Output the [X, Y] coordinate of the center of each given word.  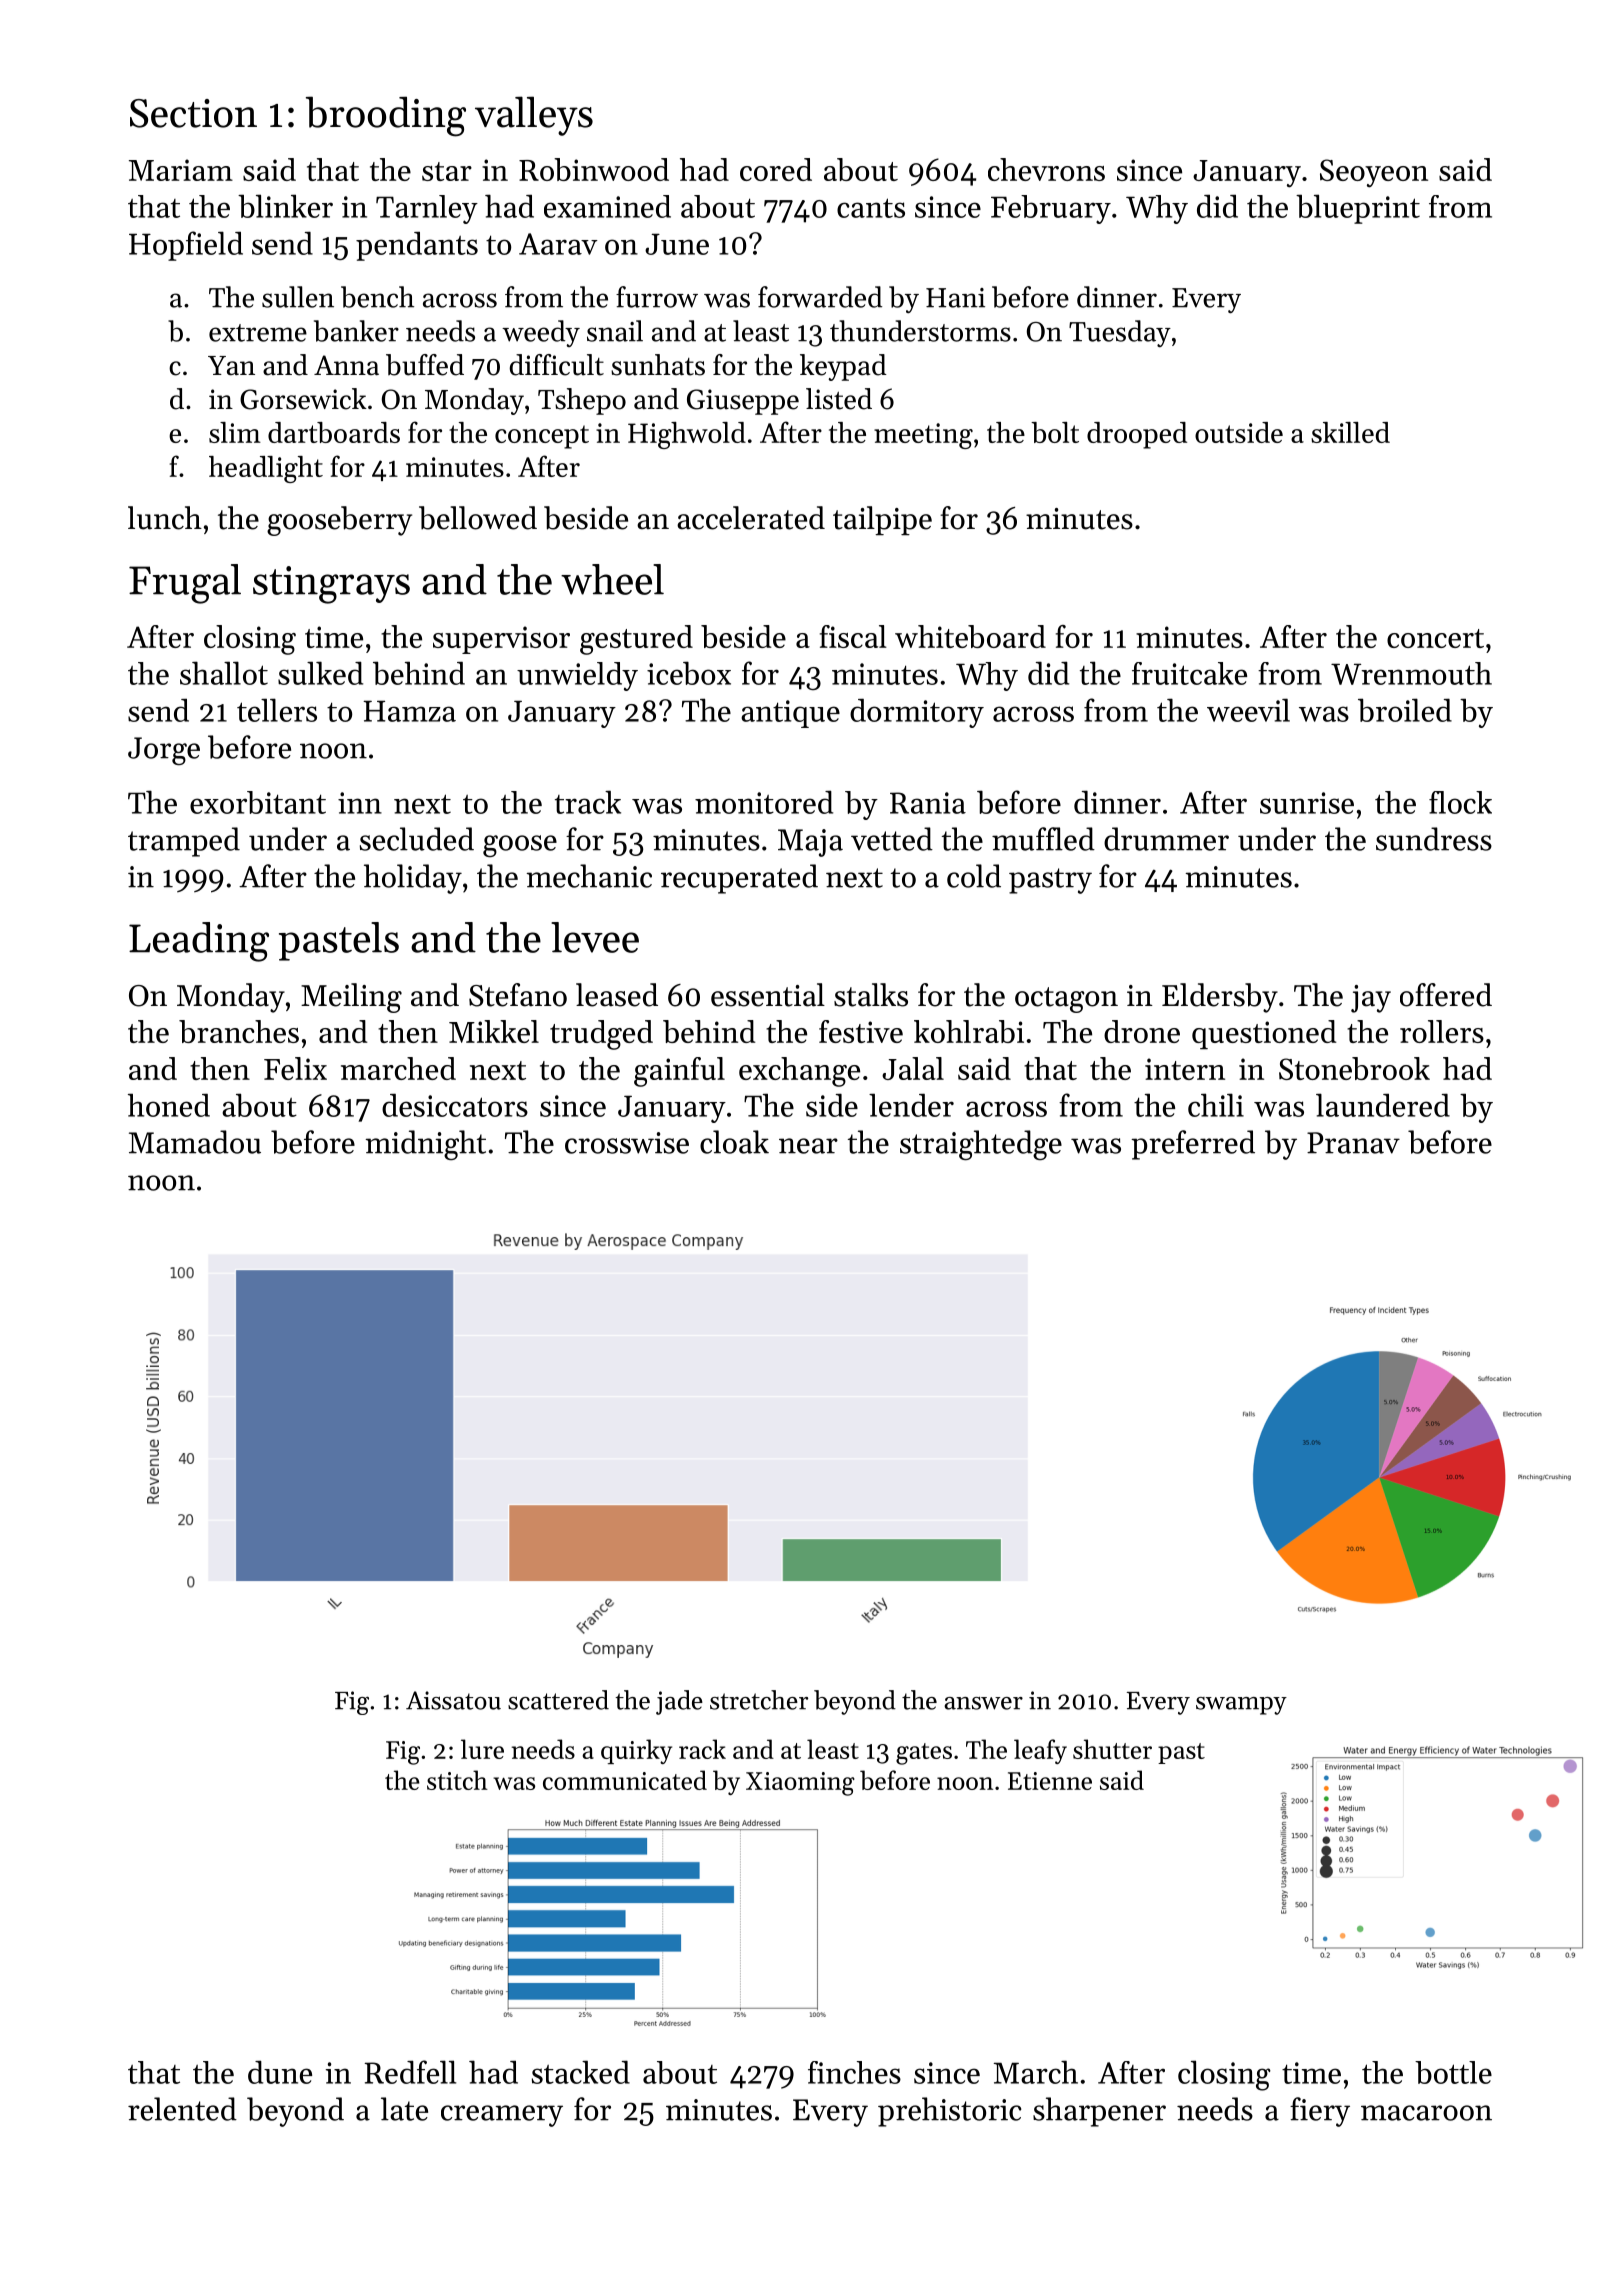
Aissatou [453, 1700]
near [808, 1146]
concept [542, 437]
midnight [426, 1145]
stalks [871, 995]
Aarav [558, 244]
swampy [1241, 1706]
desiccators [455, 1105]
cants [871, 208]
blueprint [1358, 209]
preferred [1193, 1145]
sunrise [1307, 803]
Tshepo [582, 401]
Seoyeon [1374, 173]
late [404, 2109]
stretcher [759, 1700]
